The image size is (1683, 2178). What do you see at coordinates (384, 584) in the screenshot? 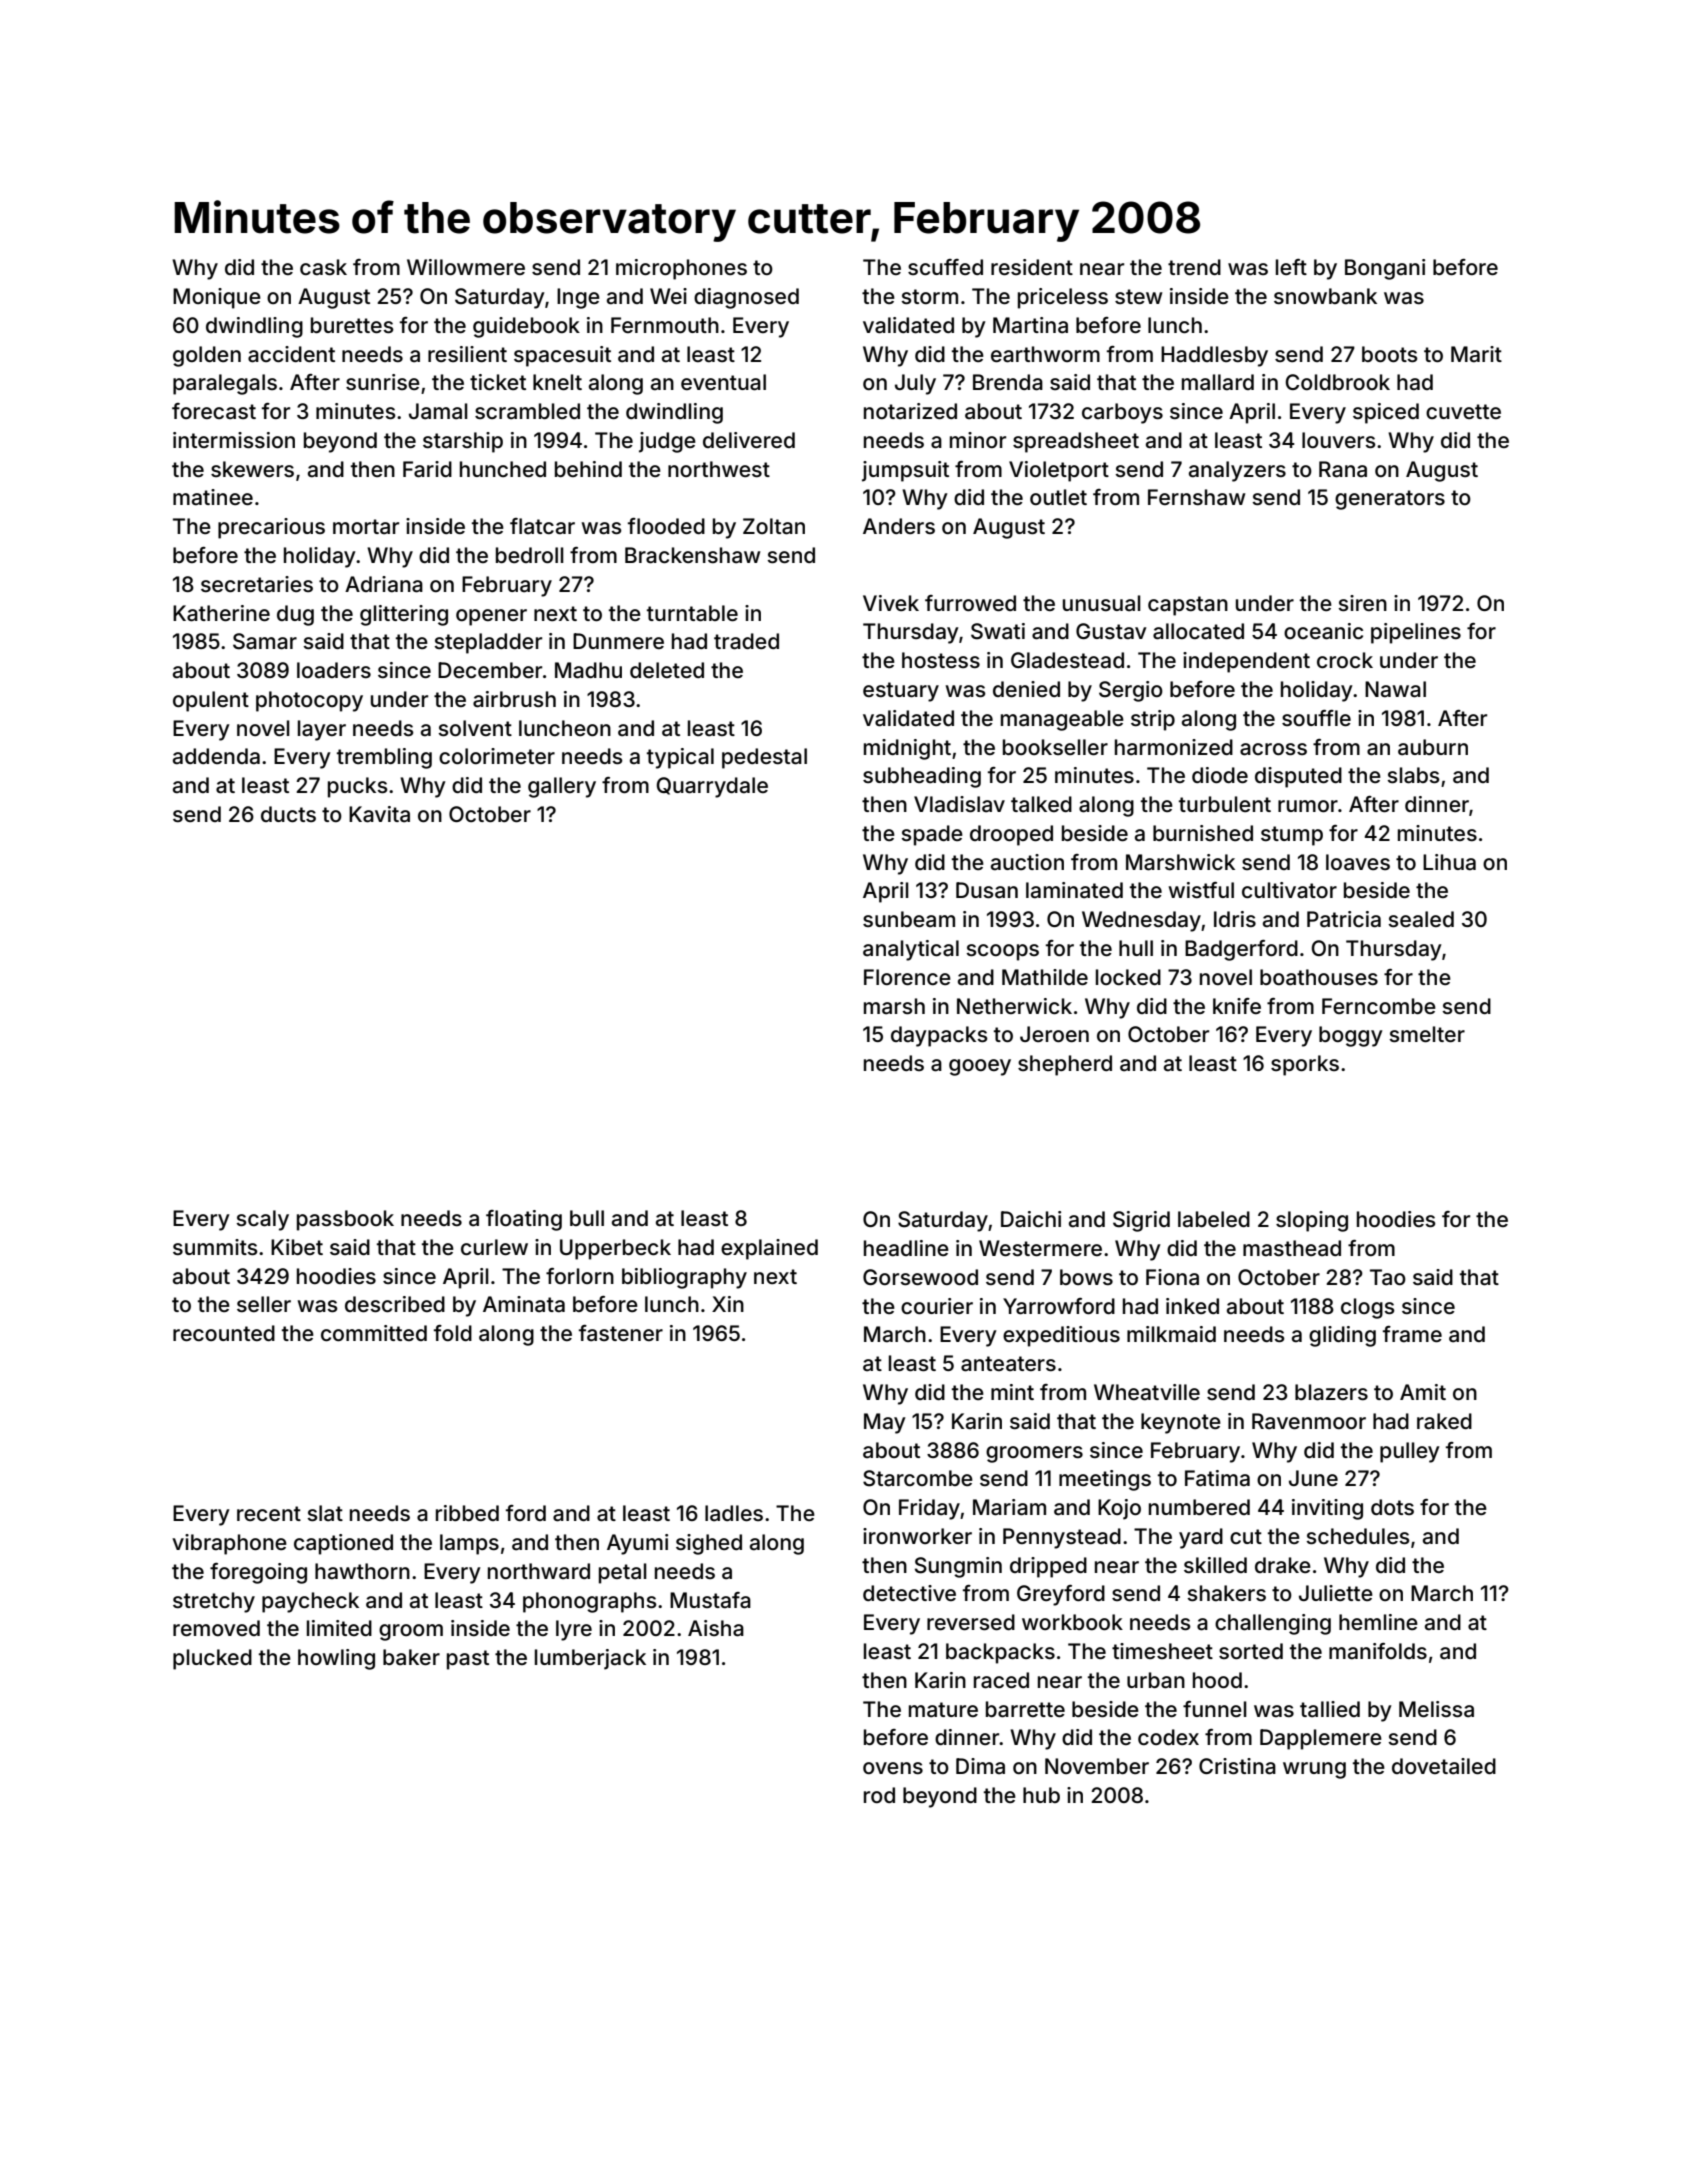
I see `Adriana` at bounding box center [384, 584].
